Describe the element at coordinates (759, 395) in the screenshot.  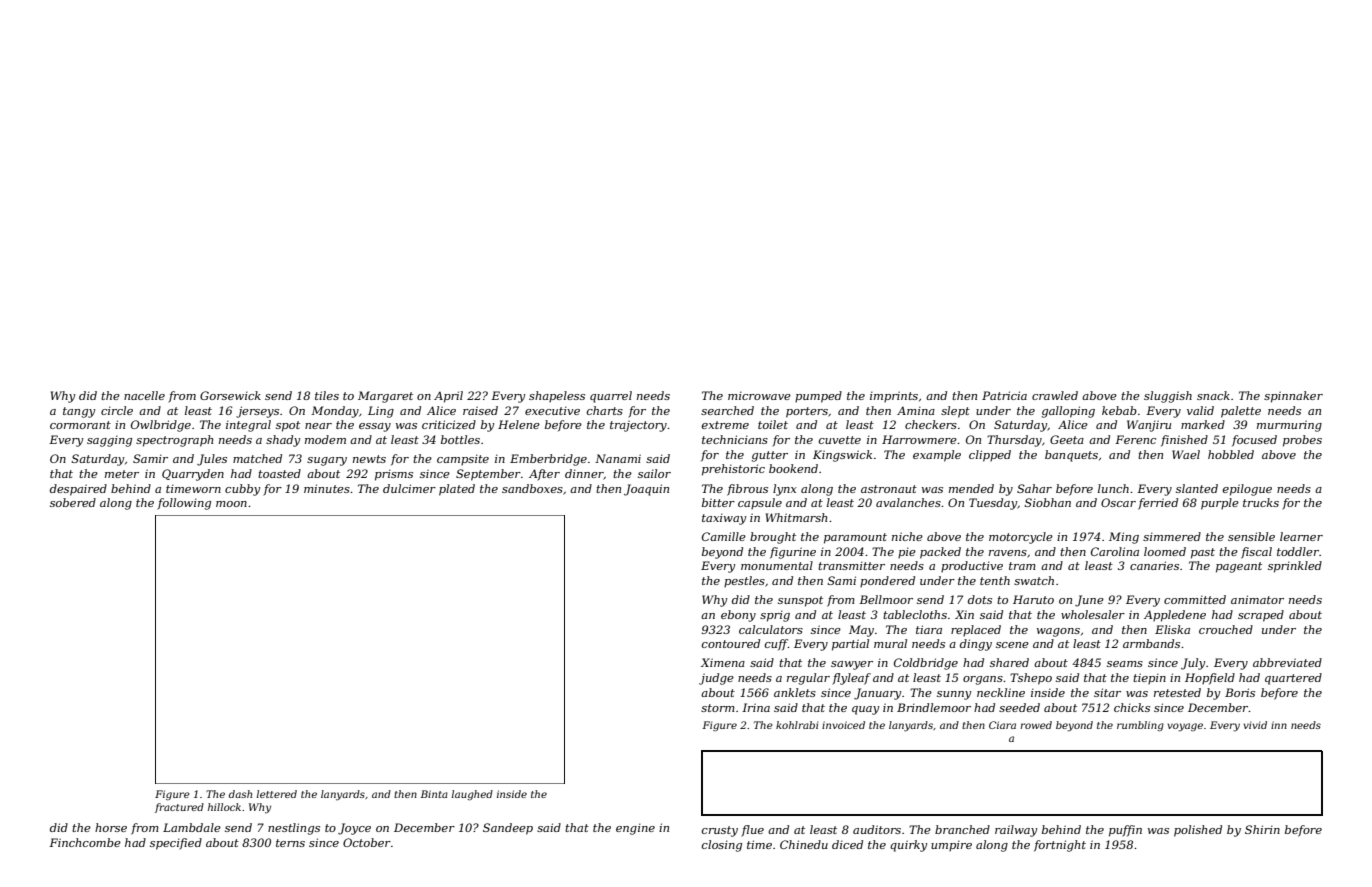
I see `microwave` at that location.
